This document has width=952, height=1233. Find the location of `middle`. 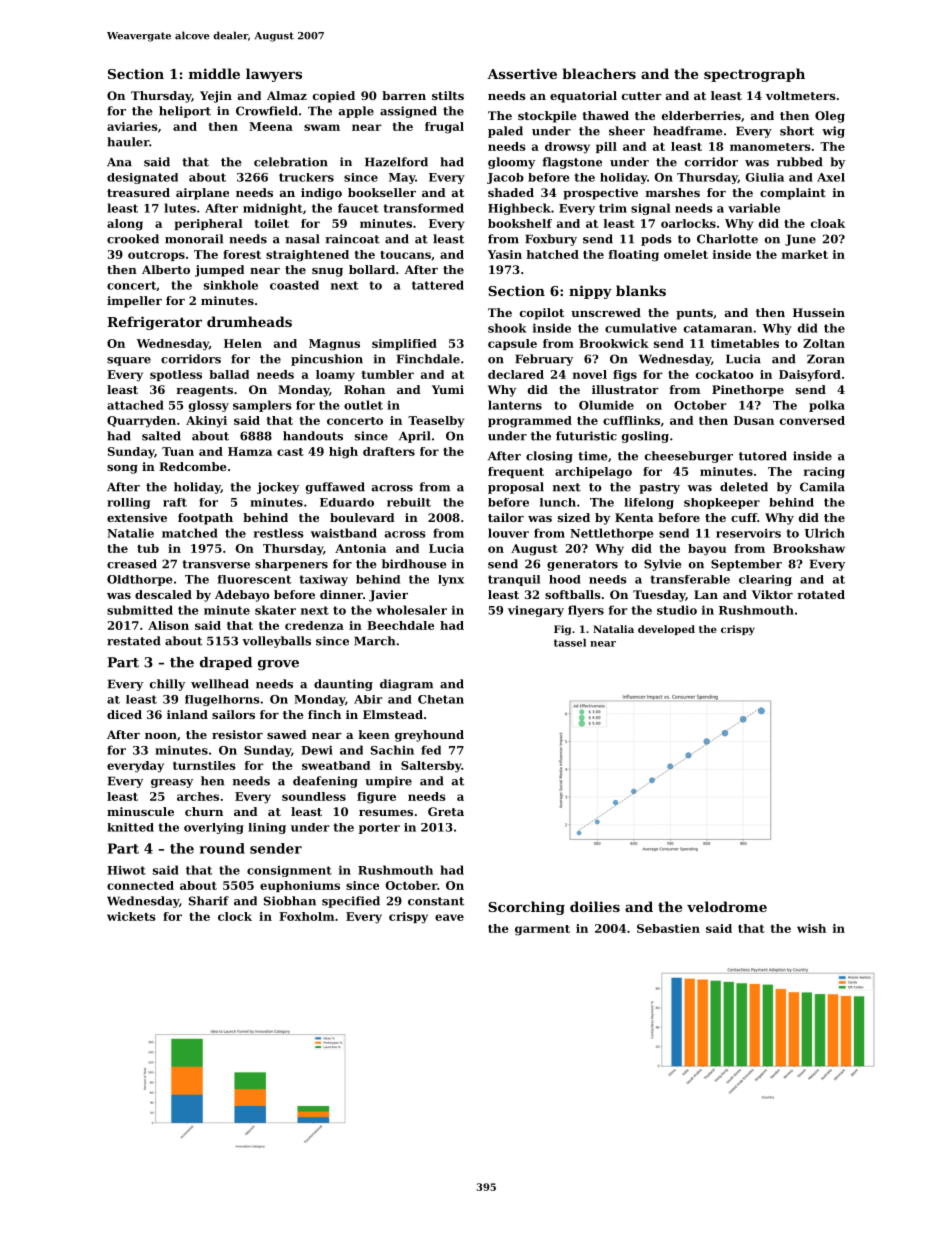

middle is located at coordinates (214, 73).
